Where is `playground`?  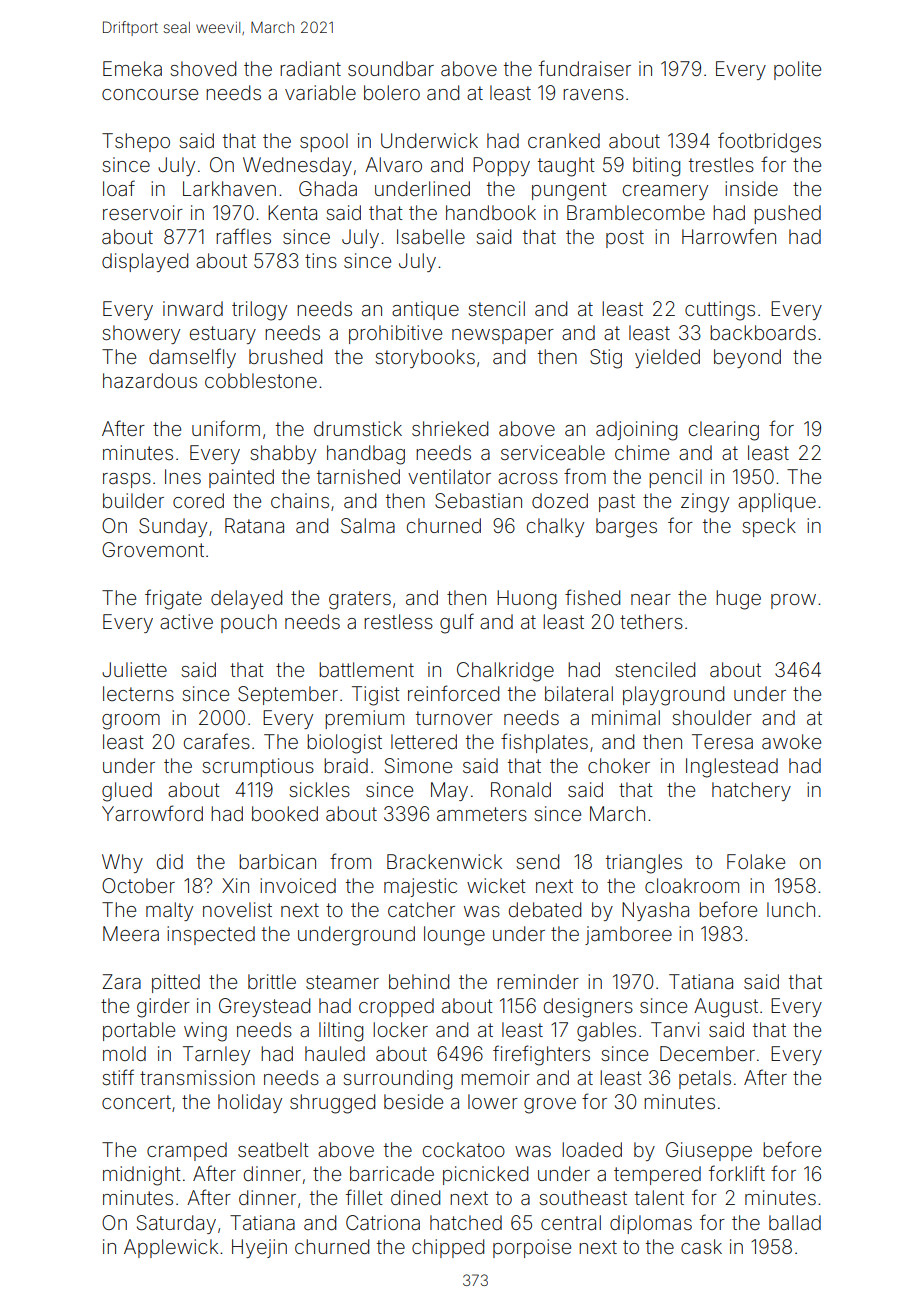 playground is located at coordinates (673, 696).
